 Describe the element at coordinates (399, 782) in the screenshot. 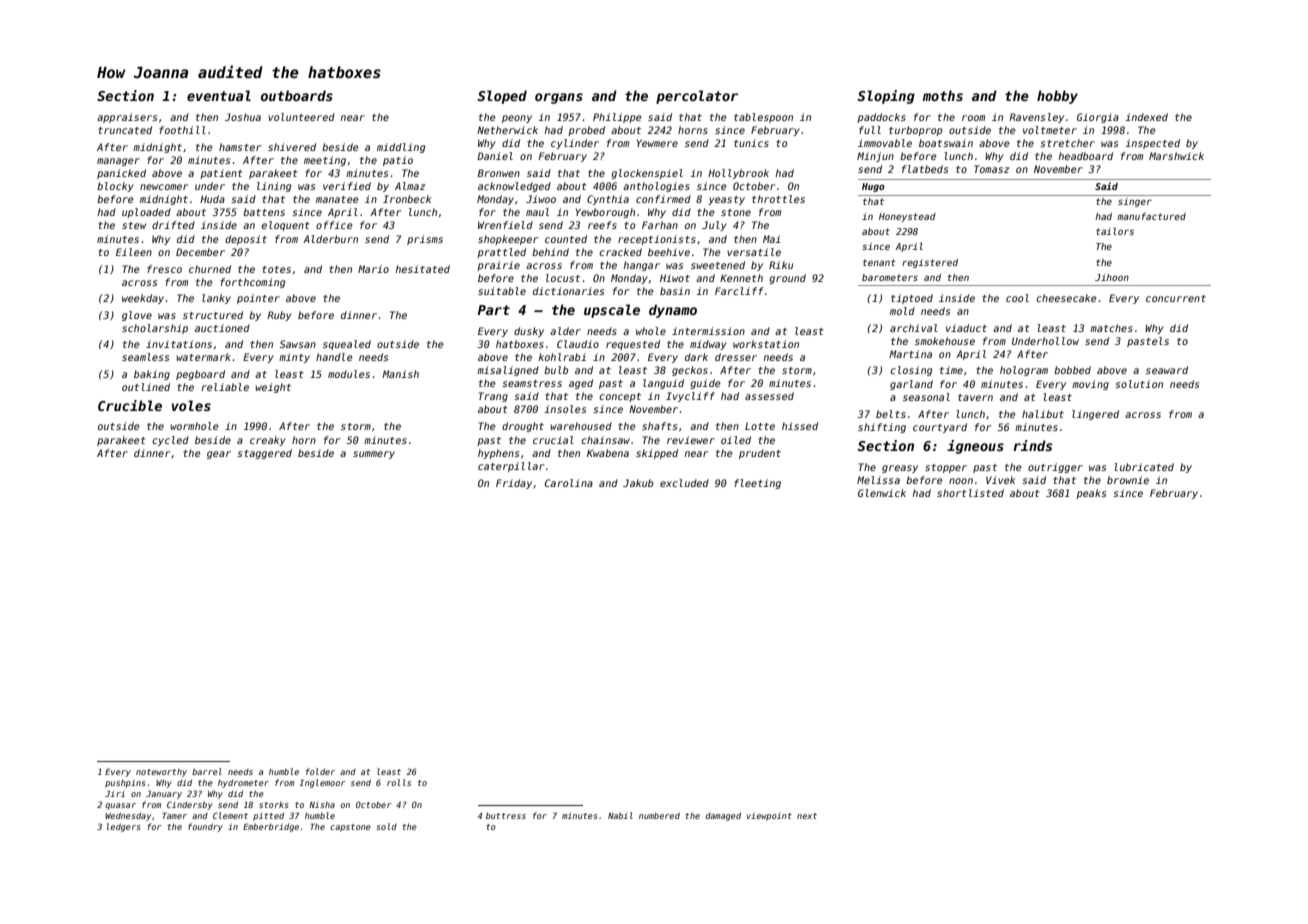

I see `rolls` at that location.
